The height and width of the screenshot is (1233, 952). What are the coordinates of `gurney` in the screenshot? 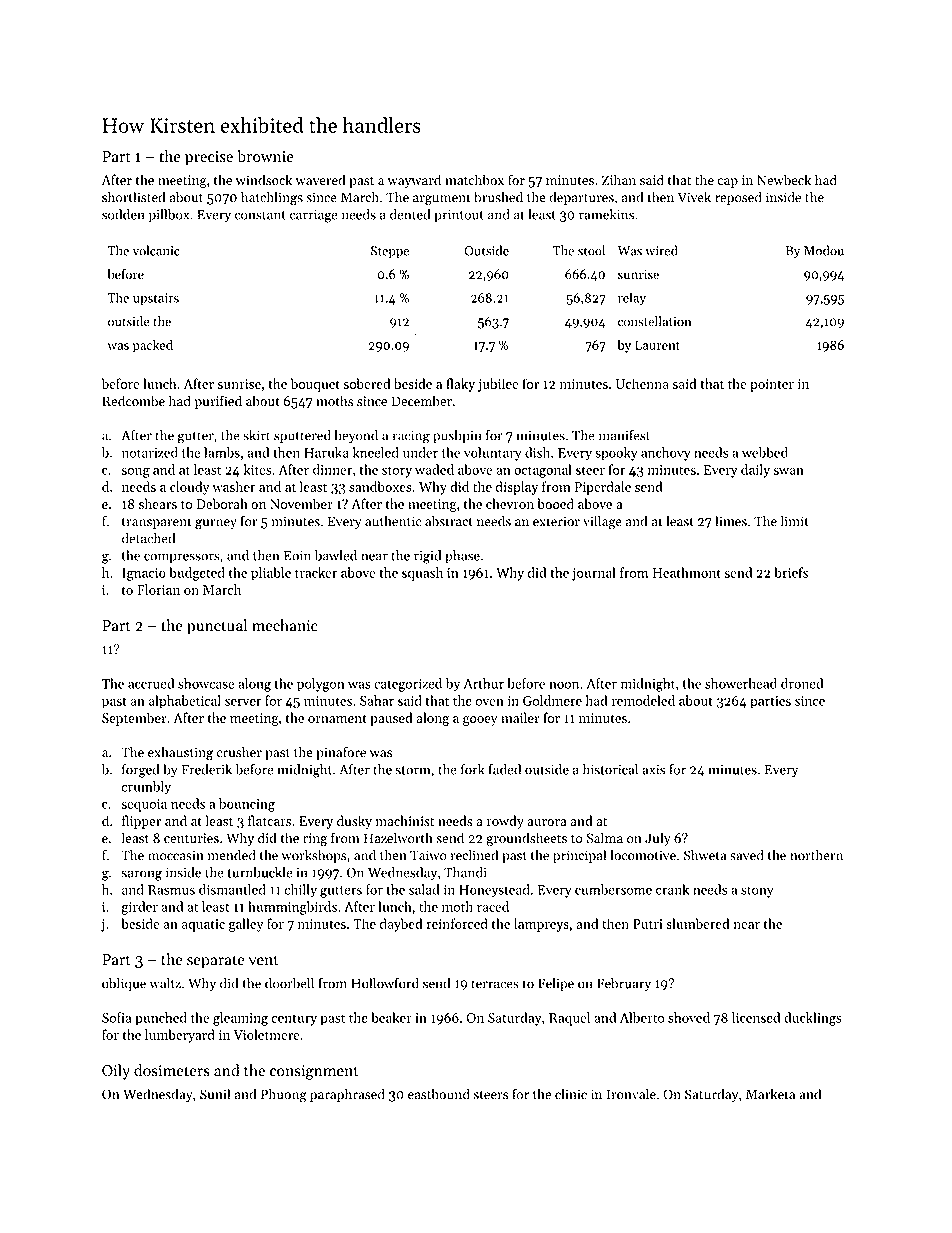 It's located at (216, 524).
